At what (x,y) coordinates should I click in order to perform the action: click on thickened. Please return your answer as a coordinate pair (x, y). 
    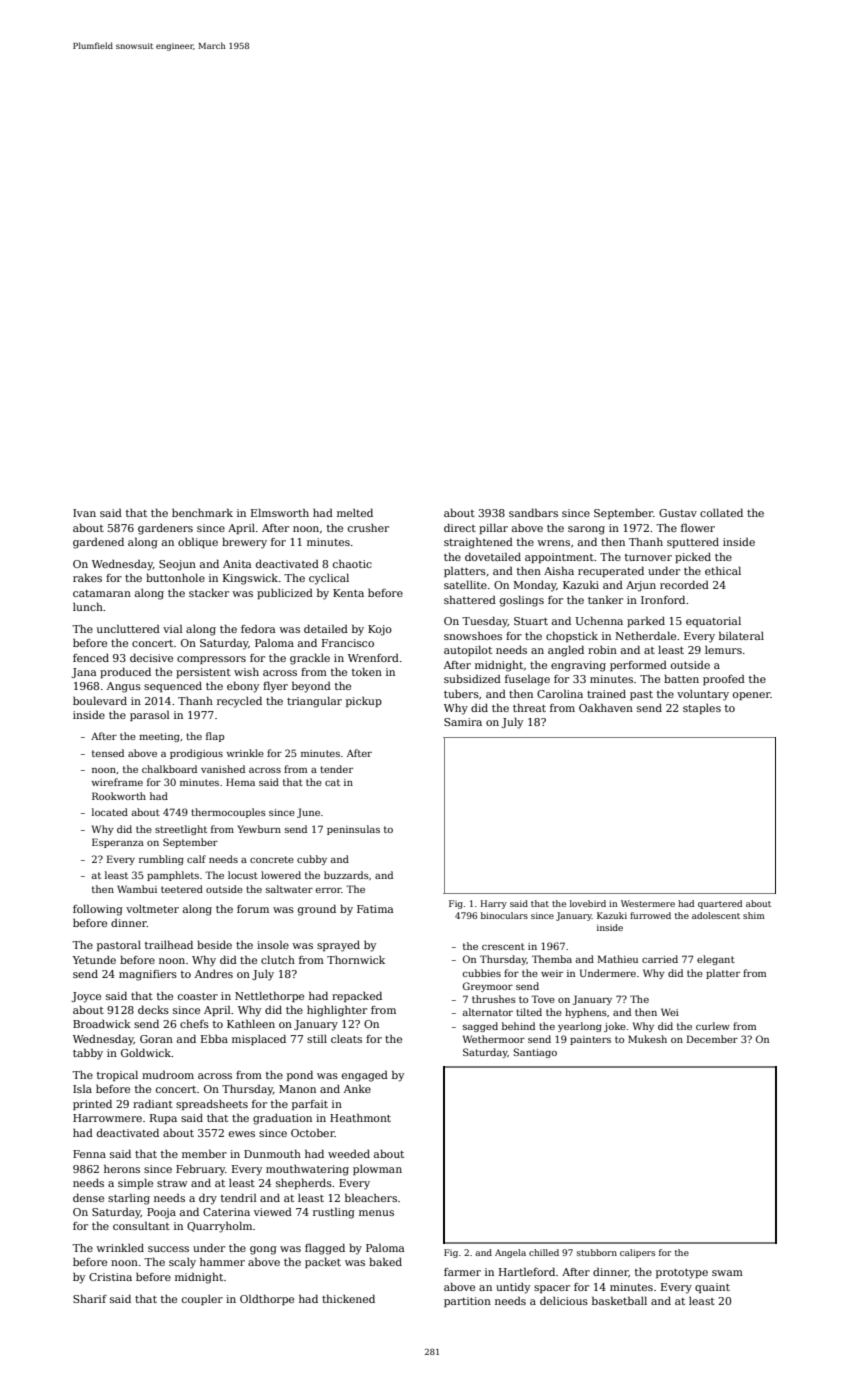
    Looking at the image, I should click on (348, 1298).
